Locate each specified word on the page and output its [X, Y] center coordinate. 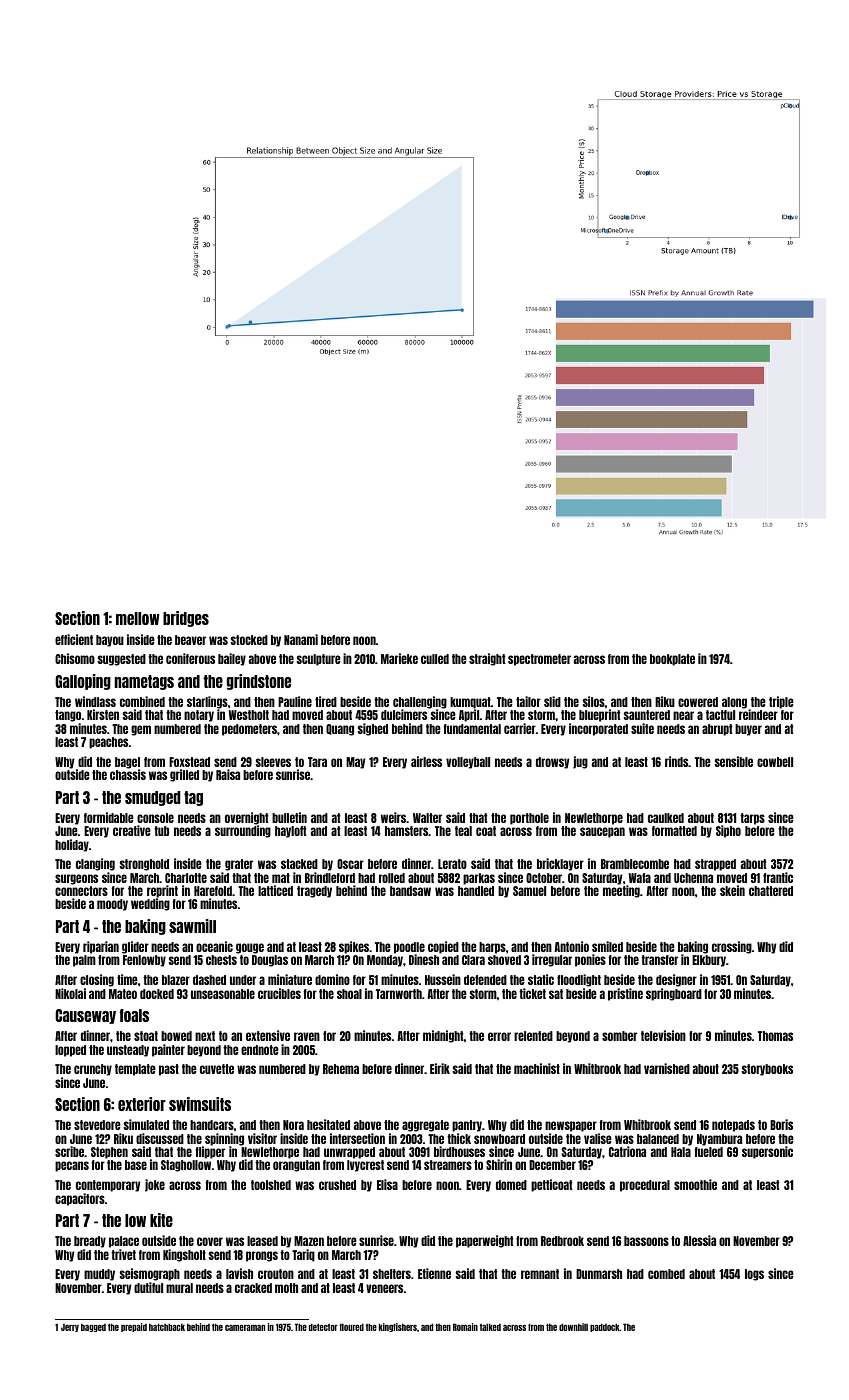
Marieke [399, 658]
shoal [349, 994]
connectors [81, 891]
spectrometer [539, 660]
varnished [667, 1068]
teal [463, 831]
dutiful [148, 1287]
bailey [232, 659]
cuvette [217, 1069]
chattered [771, 891]
